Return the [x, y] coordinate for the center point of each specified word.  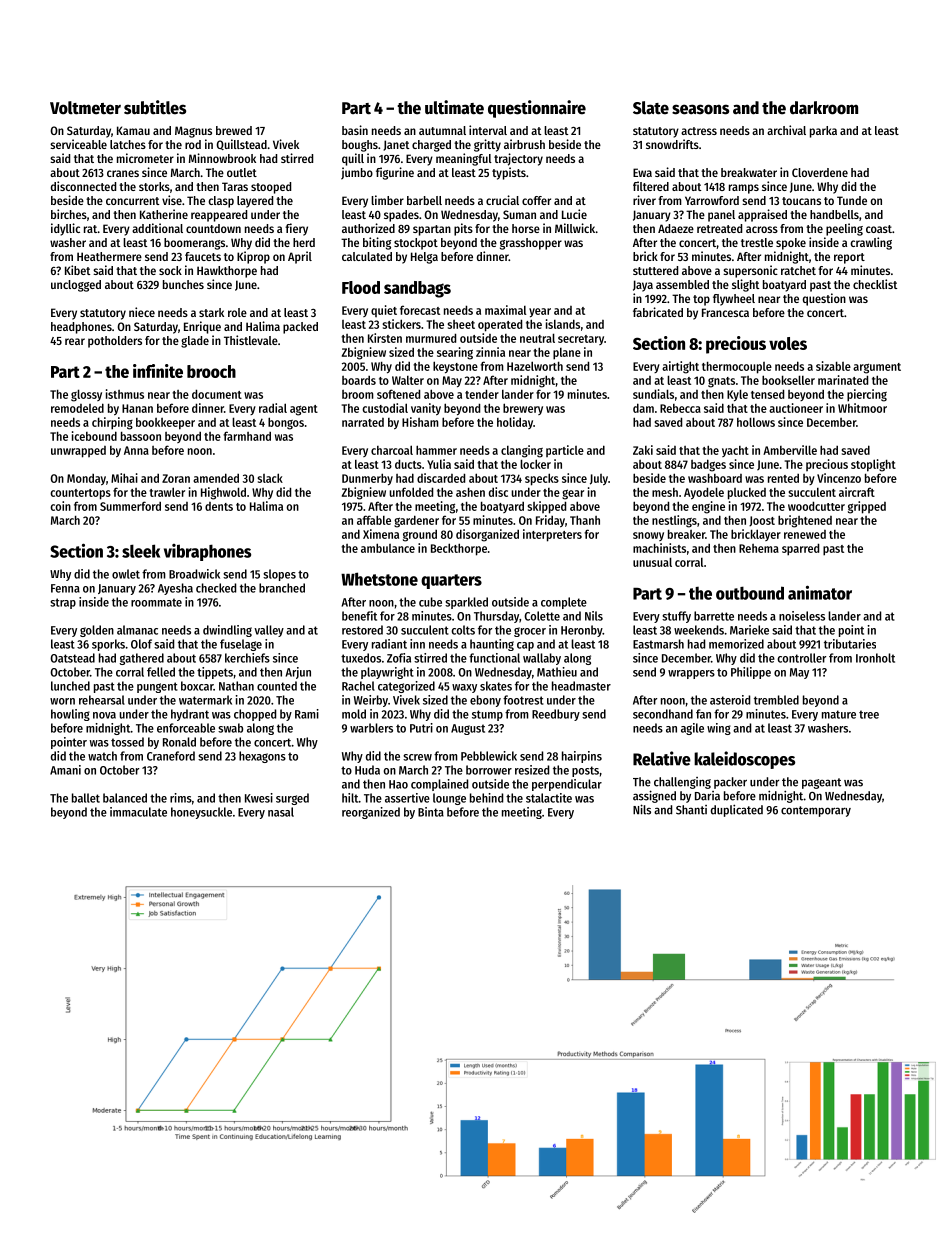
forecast [420, 310]
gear [573, 494]
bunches [183, 284]
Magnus [193, 132]
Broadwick [194, 574]
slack [270, 478]
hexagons [262, 757]
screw [417, 757]
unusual [652, 562]
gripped [867, 507]
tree [869, 714]
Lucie [574, 214]
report [849, 258]
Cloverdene [820, 172]
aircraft [857, 492]
